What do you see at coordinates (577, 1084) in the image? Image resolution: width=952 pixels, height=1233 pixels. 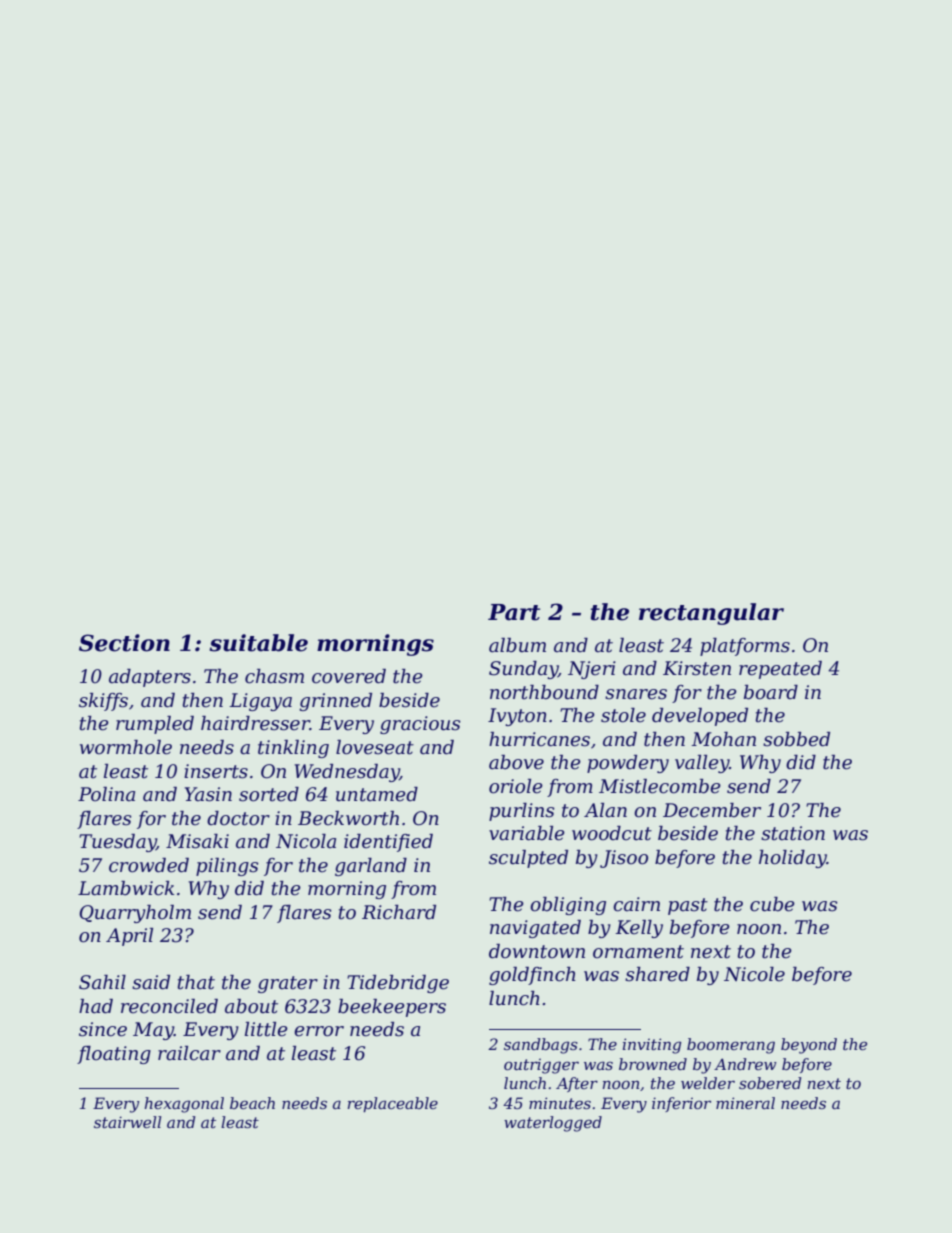 I see `After` at bounding box center [577, 1084].
